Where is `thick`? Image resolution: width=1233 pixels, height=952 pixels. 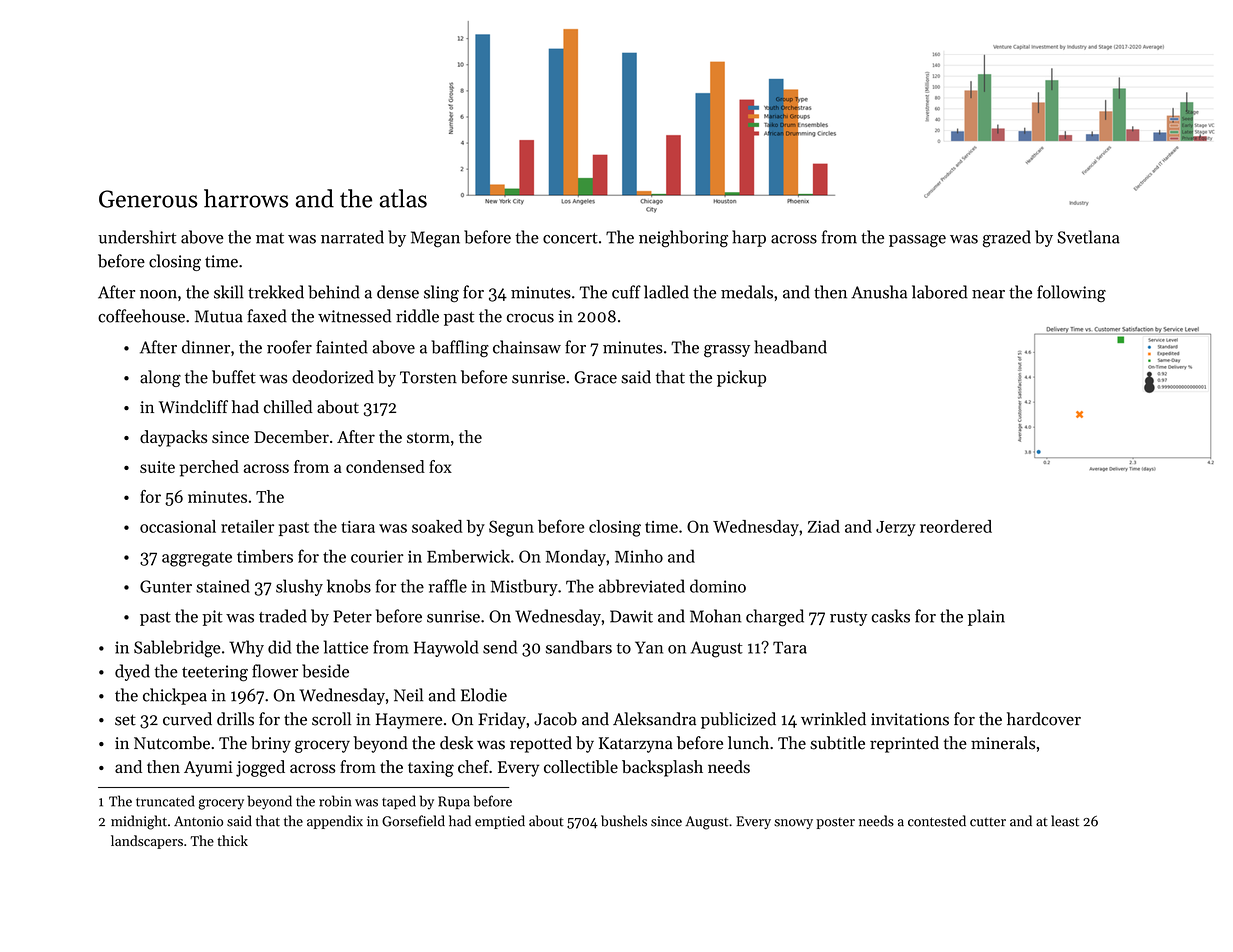
thick is located at coordinates (232, 840).
